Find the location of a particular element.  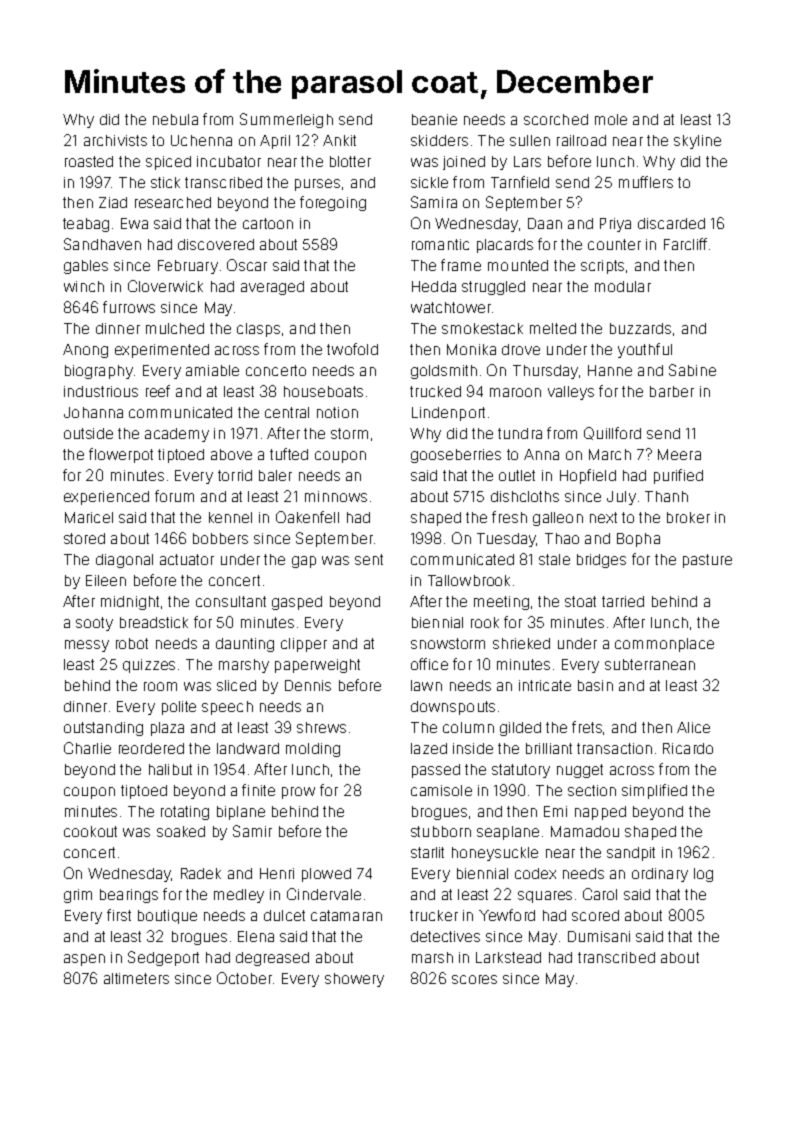

broker is located at coordinates (688, 517).
